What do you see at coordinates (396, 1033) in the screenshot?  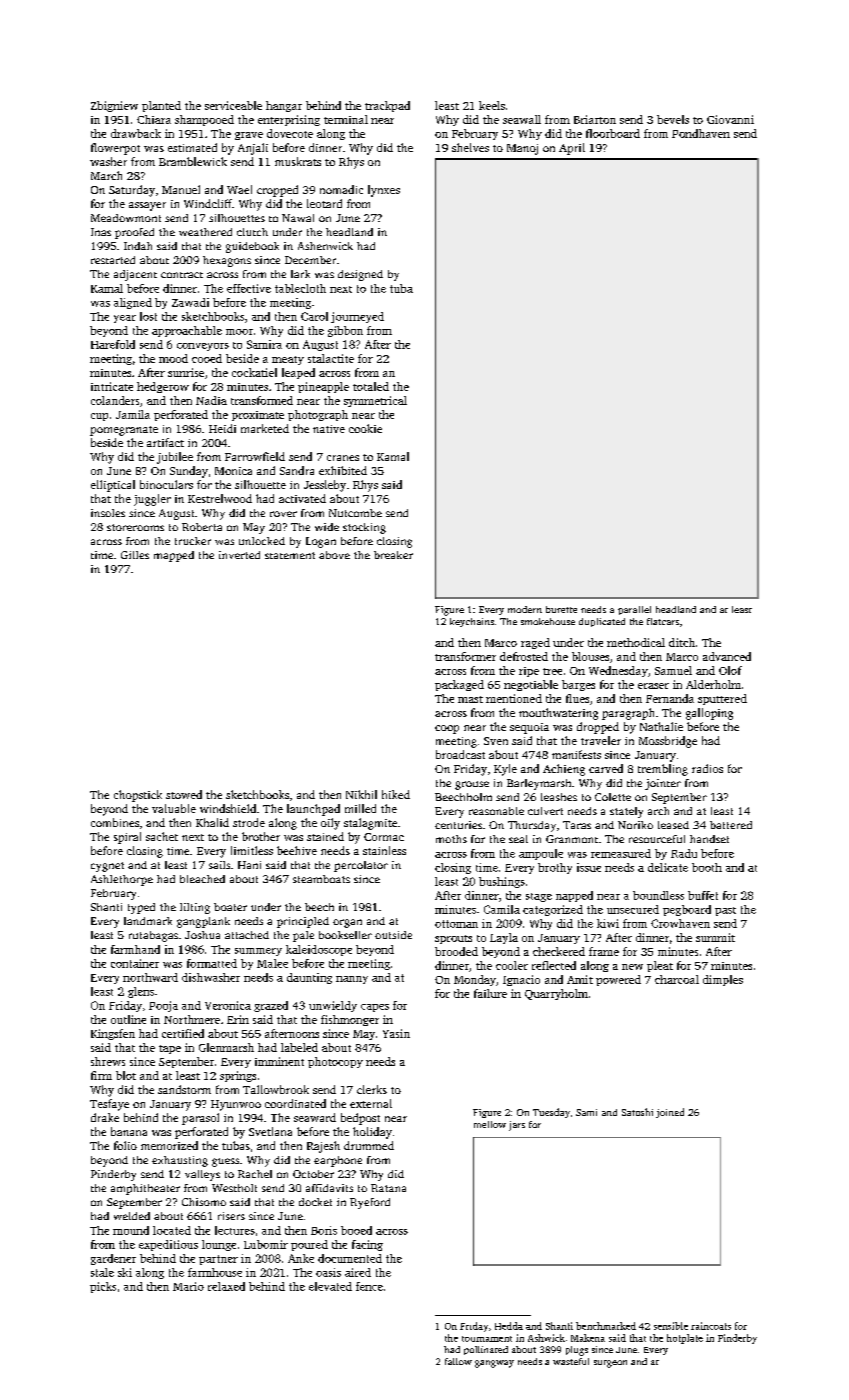 I see `Yasin` at bounding box center [396, 1033].
